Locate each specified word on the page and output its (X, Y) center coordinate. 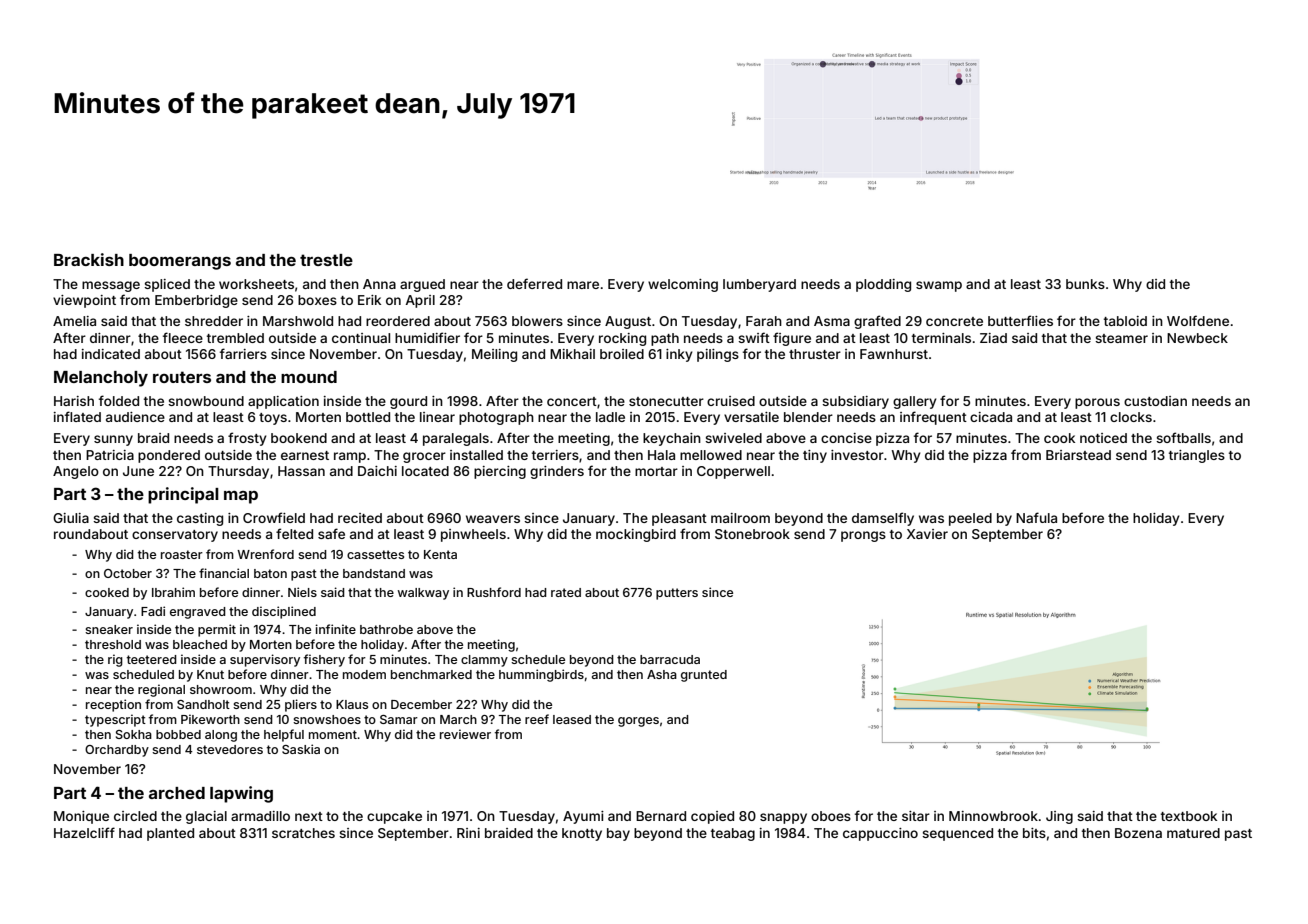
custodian (1155, 401)
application (283, 402)
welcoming (683, 285)
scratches (303, 833)
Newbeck (1197, 338)
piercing (500, 472)
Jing (1059, 817)
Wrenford (265, 554)
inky (679, 355)
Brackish (89, 259)
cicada (991, 417)
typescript (115, 720)
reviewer (465, 734)
